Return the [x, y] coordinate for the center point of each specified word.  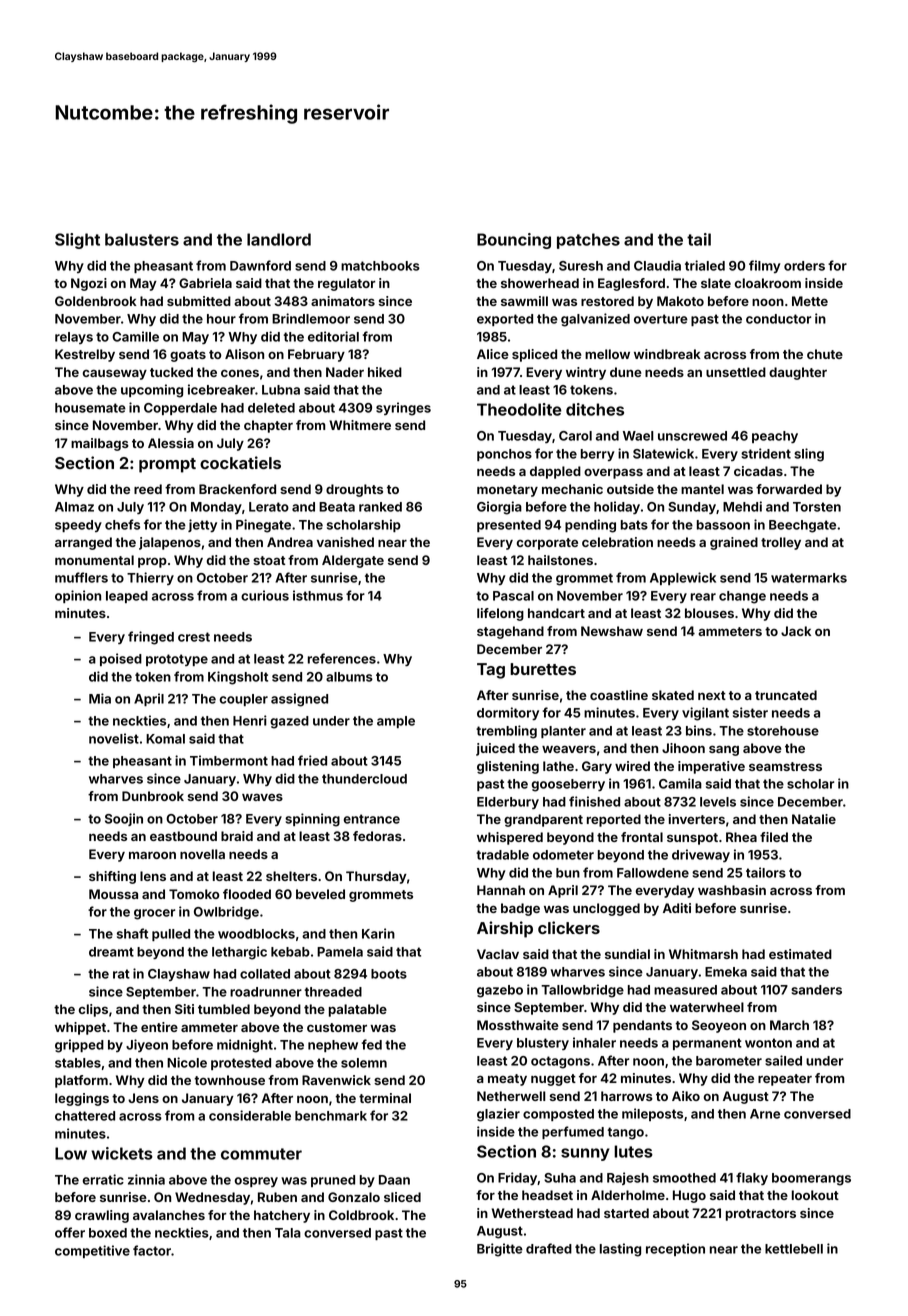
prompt [167, 465]
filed [774, 837]
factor [152, 1250]
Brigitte [500, 1250]
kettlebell [794, 1249]
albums [349, 677]
